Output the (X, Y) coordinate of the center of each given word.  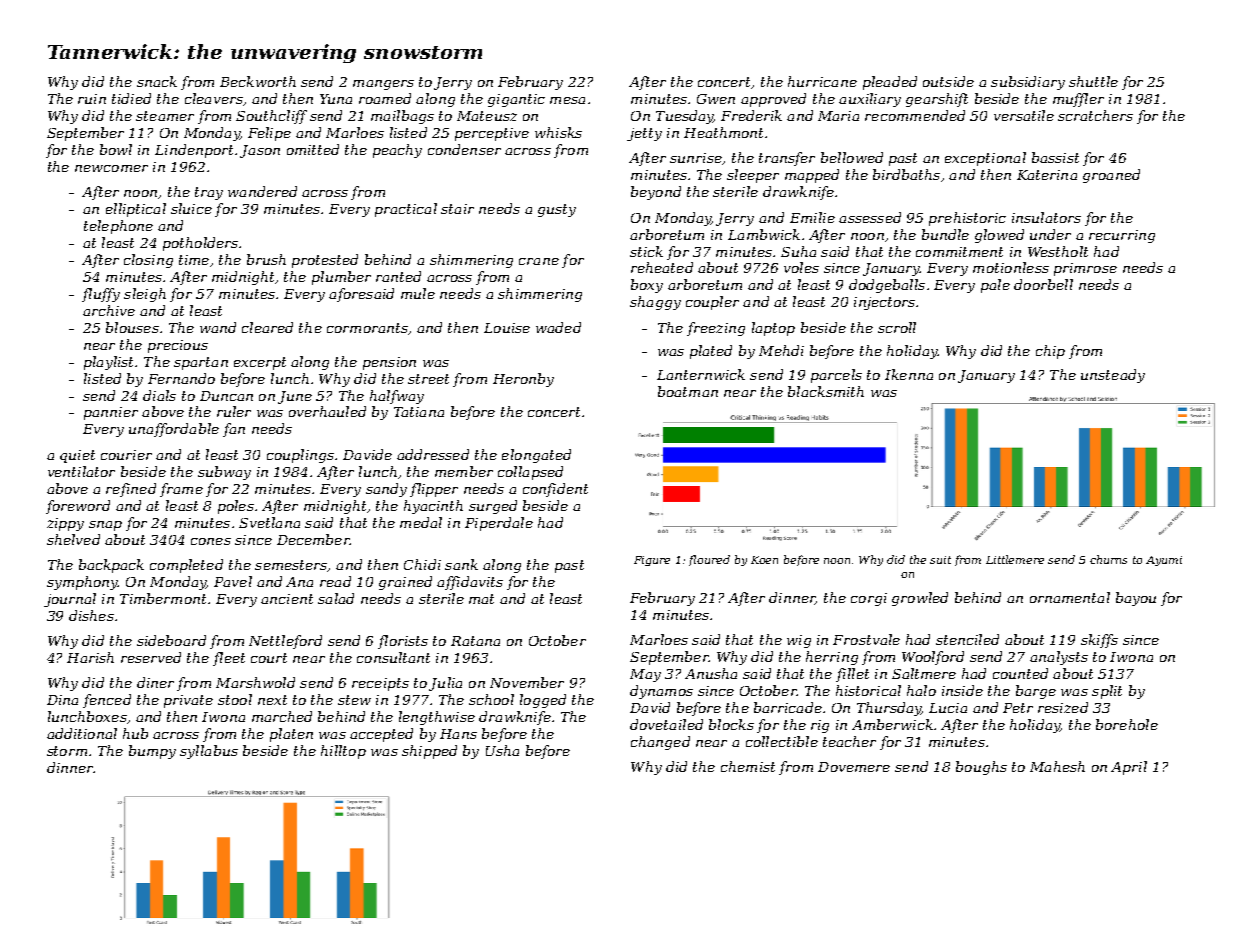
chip (1050, 352)
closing (148, 261)
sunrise (696, 158)
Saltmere (924, 673)
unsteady (1113, 376)
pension (389, 363)
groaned (1111, 176)
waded (558, 327)
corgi (869, 599)
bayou (1136, 599)
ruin (92, 99)
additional (82, 733)
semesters (291, 565)
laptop (773, 329)
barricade (788, 707)
